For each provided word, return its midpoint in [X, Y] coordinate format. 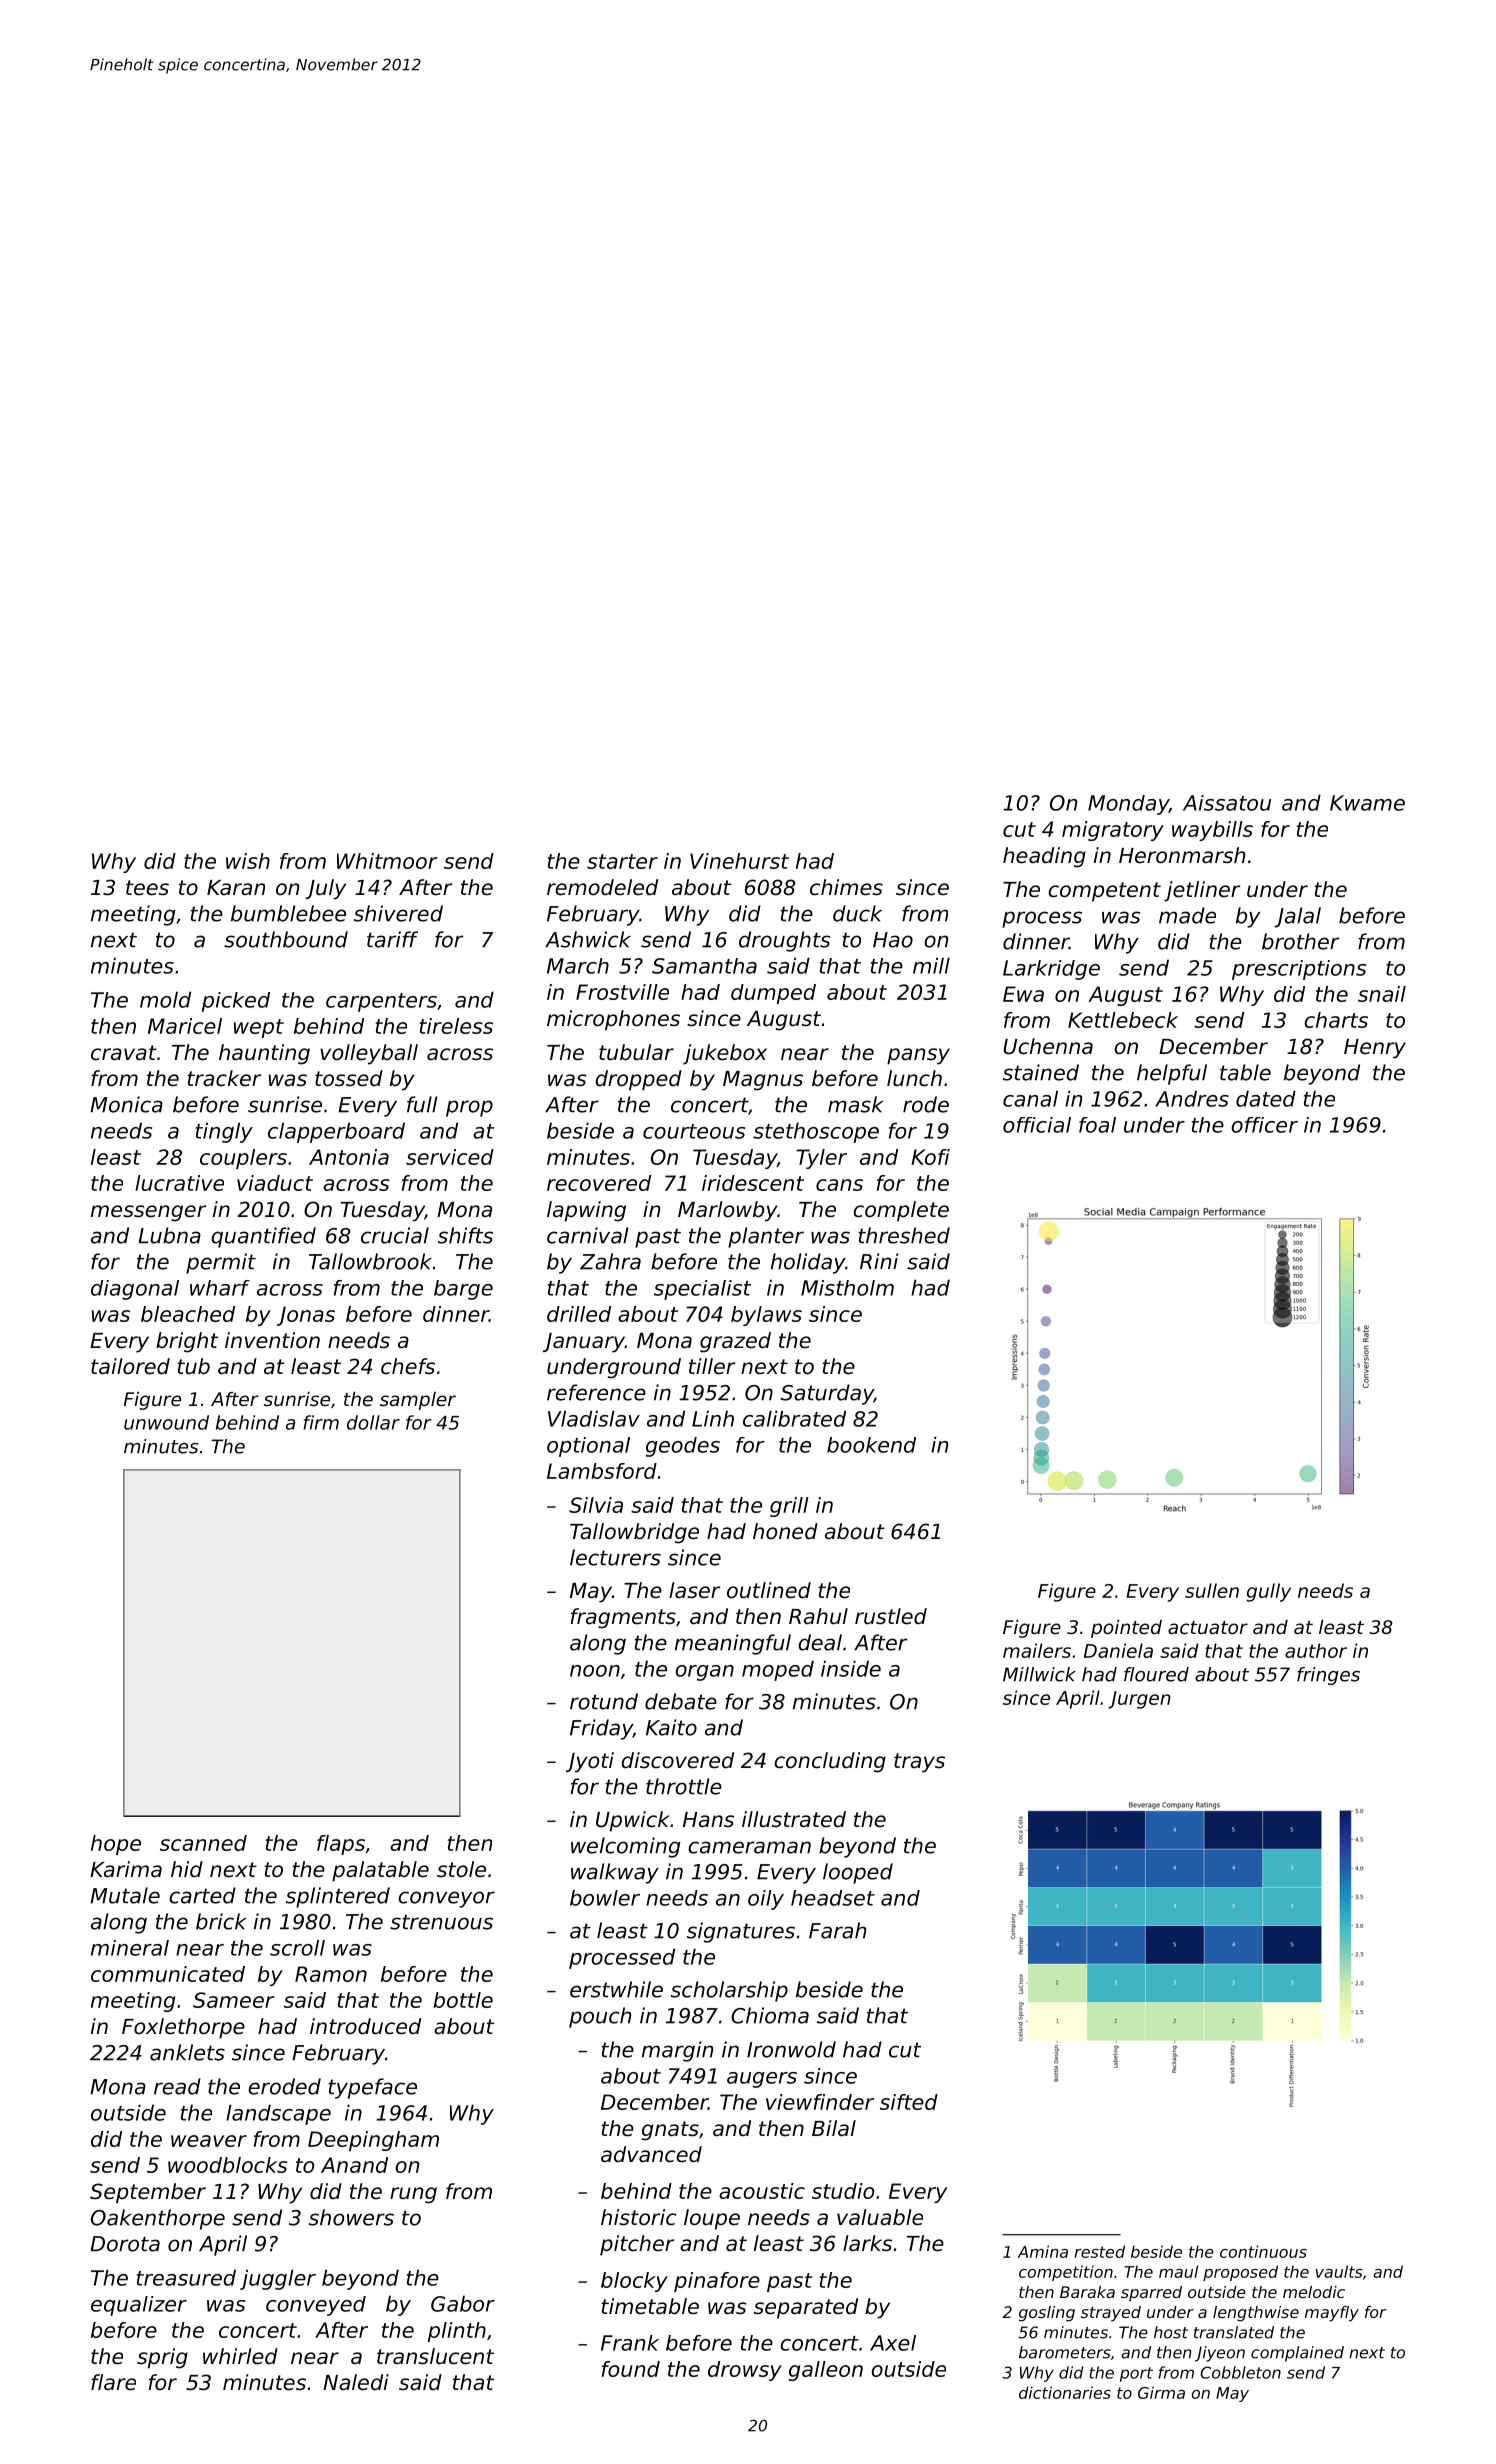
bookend [871, 1445]
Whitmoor [387, 861]
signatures [741, 1932]
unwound [166, 1422]
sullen [1212, 1590]
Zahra [610, 1261]
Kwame [1367, 803]
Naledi [356, 2382]
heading [1044, 857]
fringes [1328, 1676]
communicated [168, 1974]
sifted [909, 2102]
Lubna [169, 1235]
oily [766, 1900]
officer [1264, 1125]
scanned [203, 1843]
